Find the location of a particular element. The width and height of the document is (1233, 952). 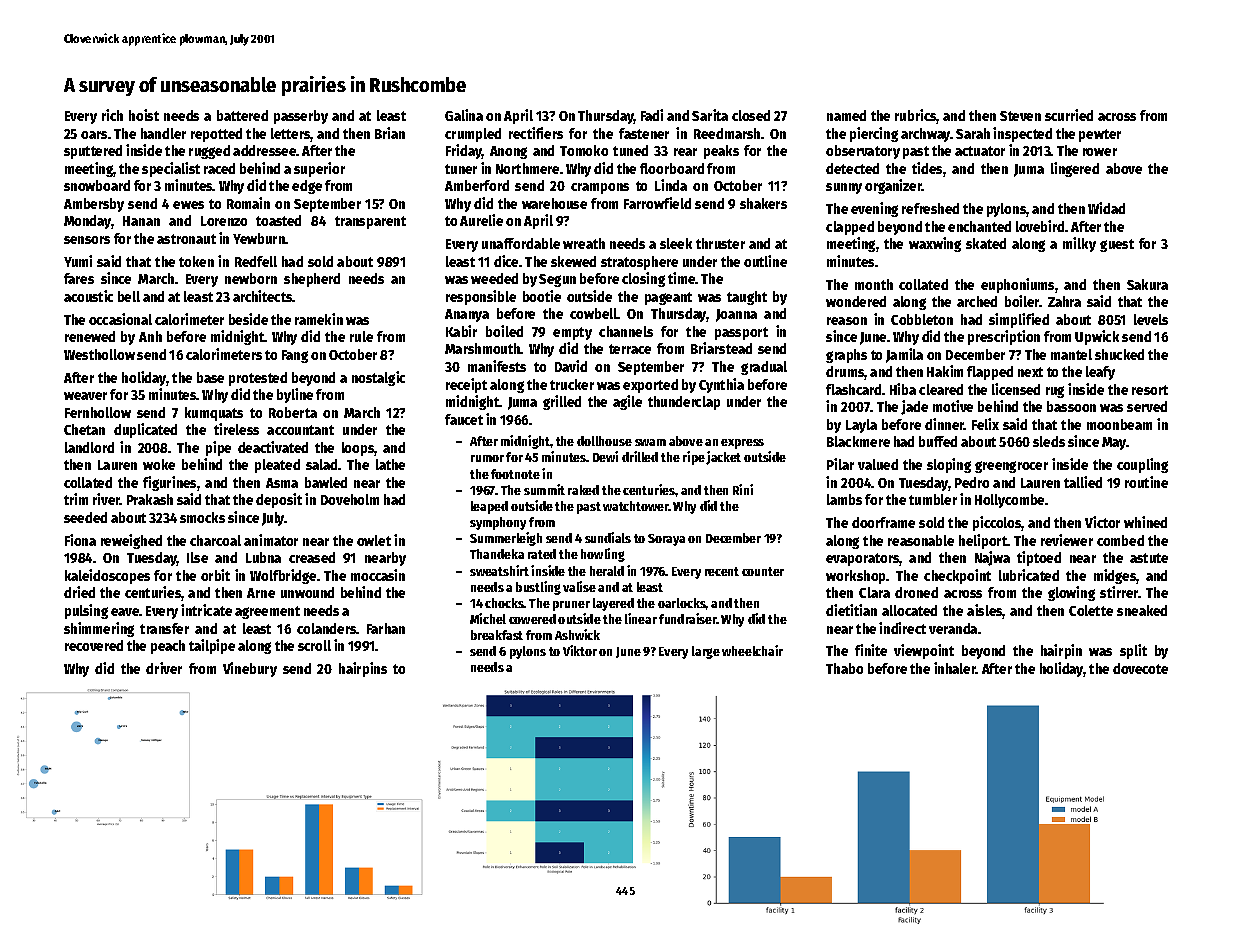

Linda is located at coordinates (671, 185).
